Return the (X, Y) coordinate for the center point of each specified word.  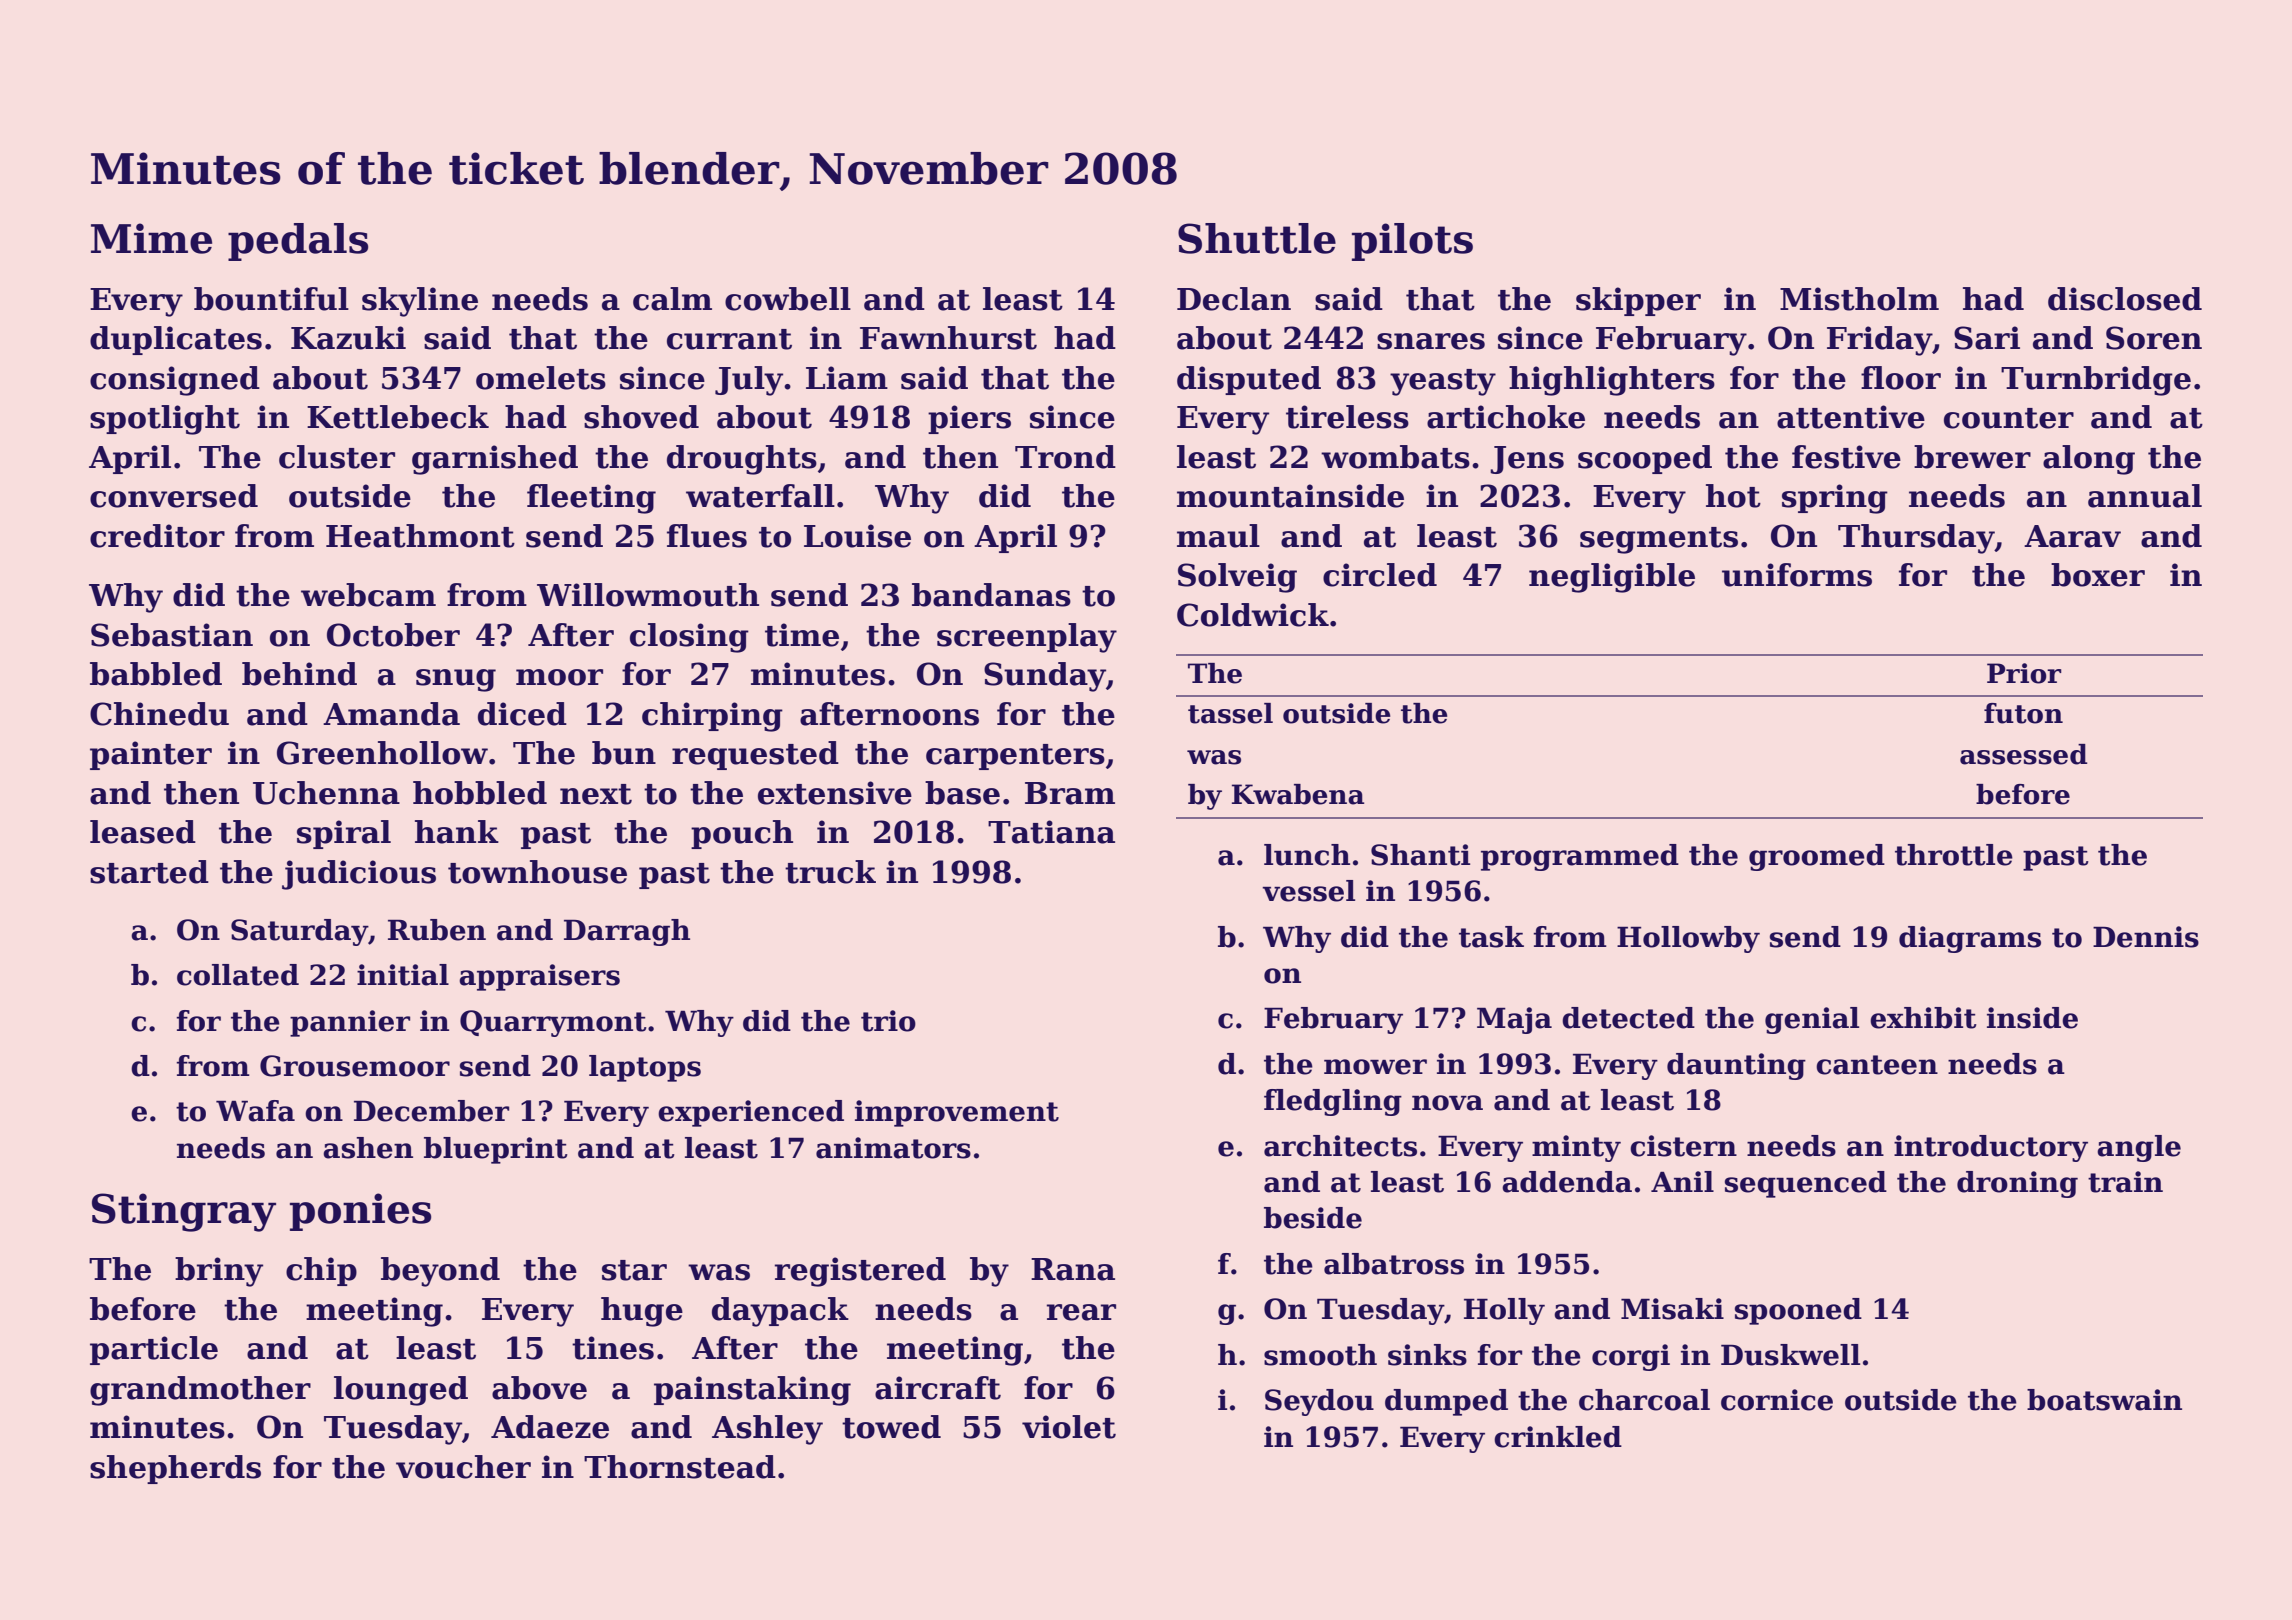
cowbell (788, 299)
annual (2145, 496)
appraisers (539, 977)
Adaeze (550, 1427)
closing (689, 638)
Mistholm (1859, 299)
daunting (1736, 1066)
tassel (1230, 713)
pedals (298, 242)
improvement (957, 1113)
